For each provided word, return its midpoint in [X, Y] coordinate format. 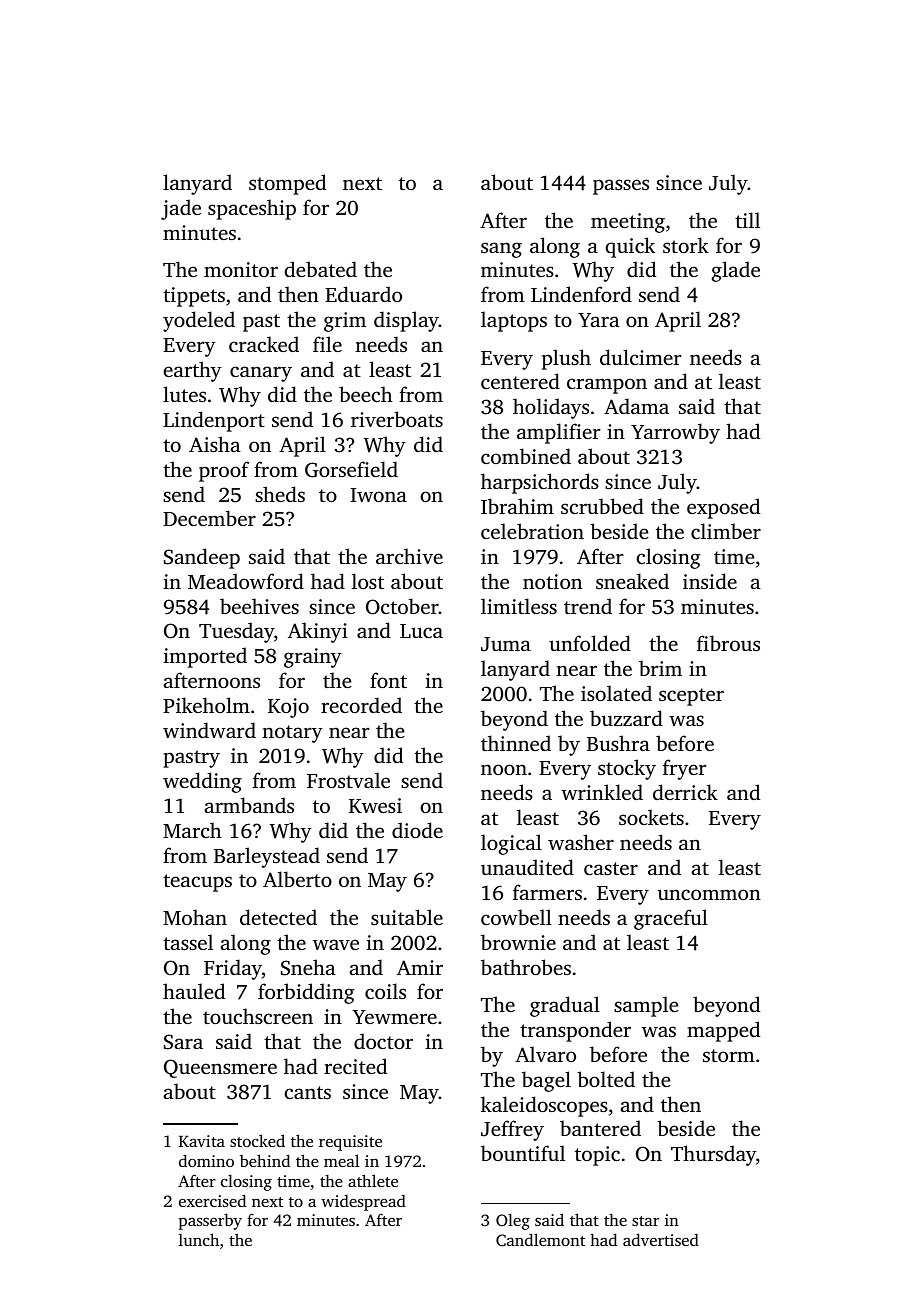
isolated [616, 693]
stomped [287, 184]
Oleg [513, 1221]
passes [621, 187]
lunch [199, 1239]
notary [292, 734]
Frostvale [348, 780]
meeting [628, 223]
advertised [661, 1239]
